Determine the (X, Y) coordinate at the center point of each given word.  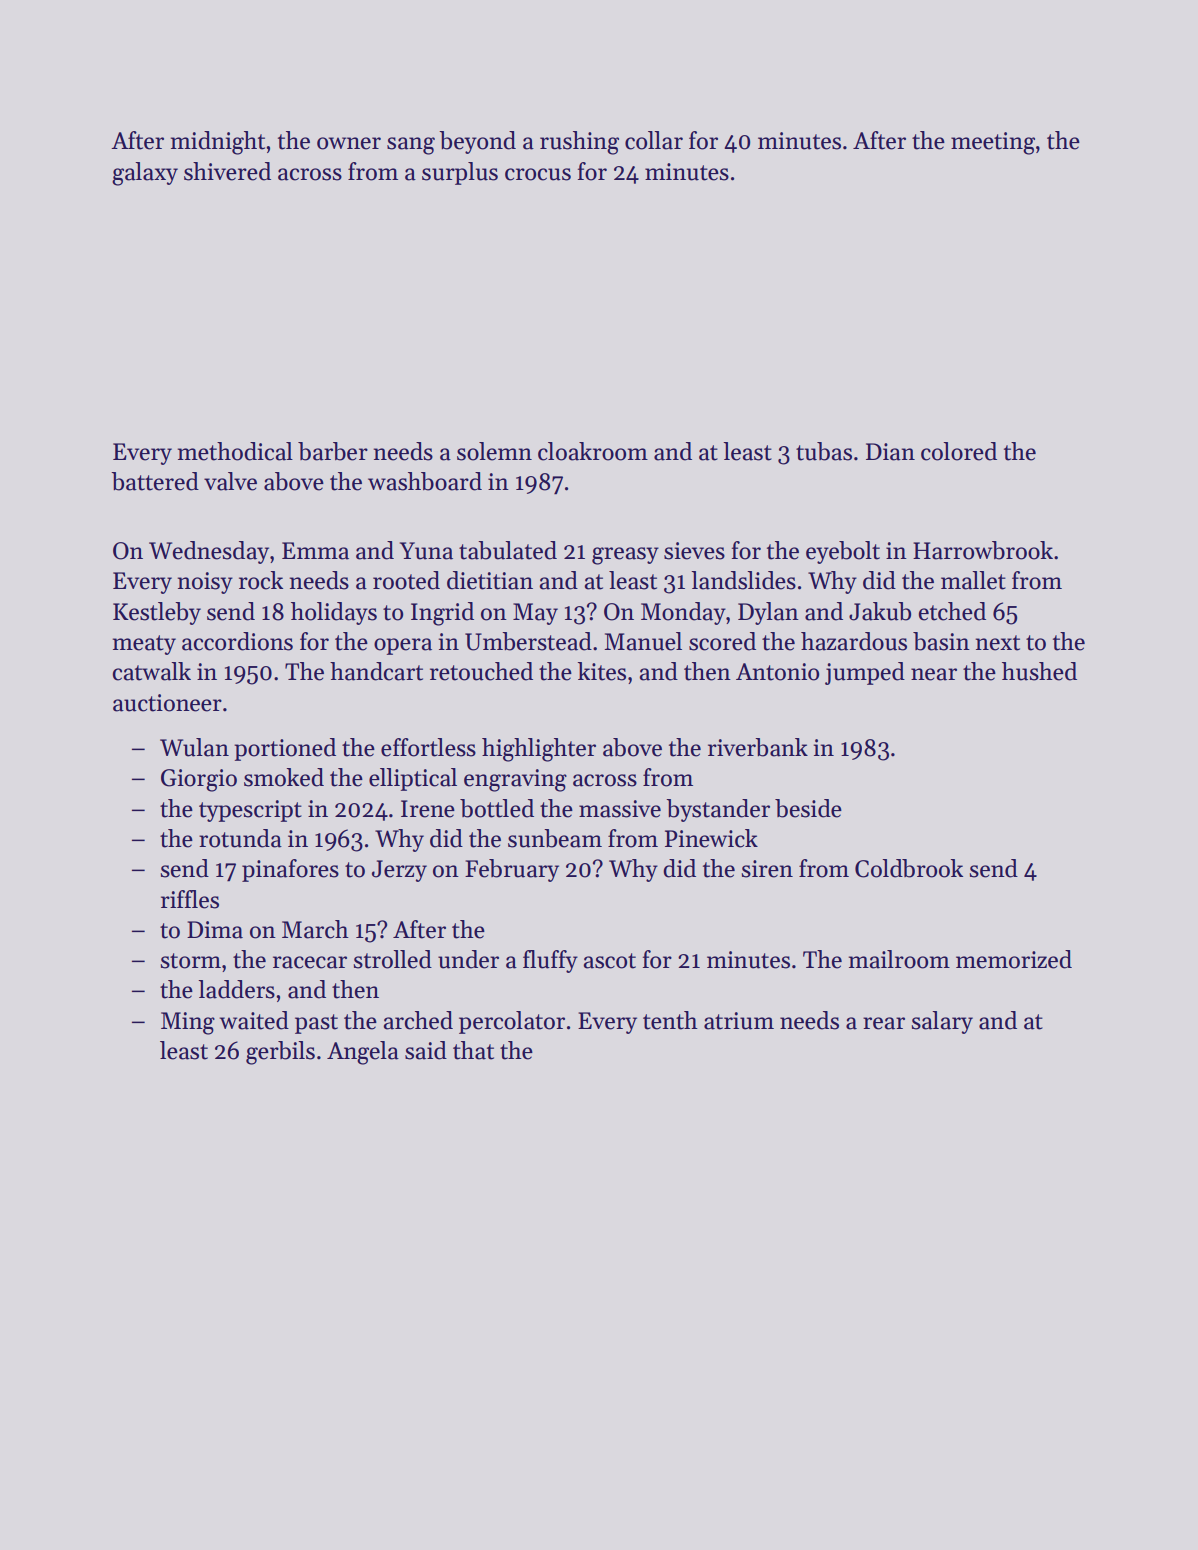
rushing (579, 143)
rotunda (240, 838)
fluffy (550, 961)
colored (959, 451)
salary (942, 1022)
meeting (993, 143)
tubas (824, 451)
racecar (310, 962)
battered (155, 481)
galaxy (145, 174)
